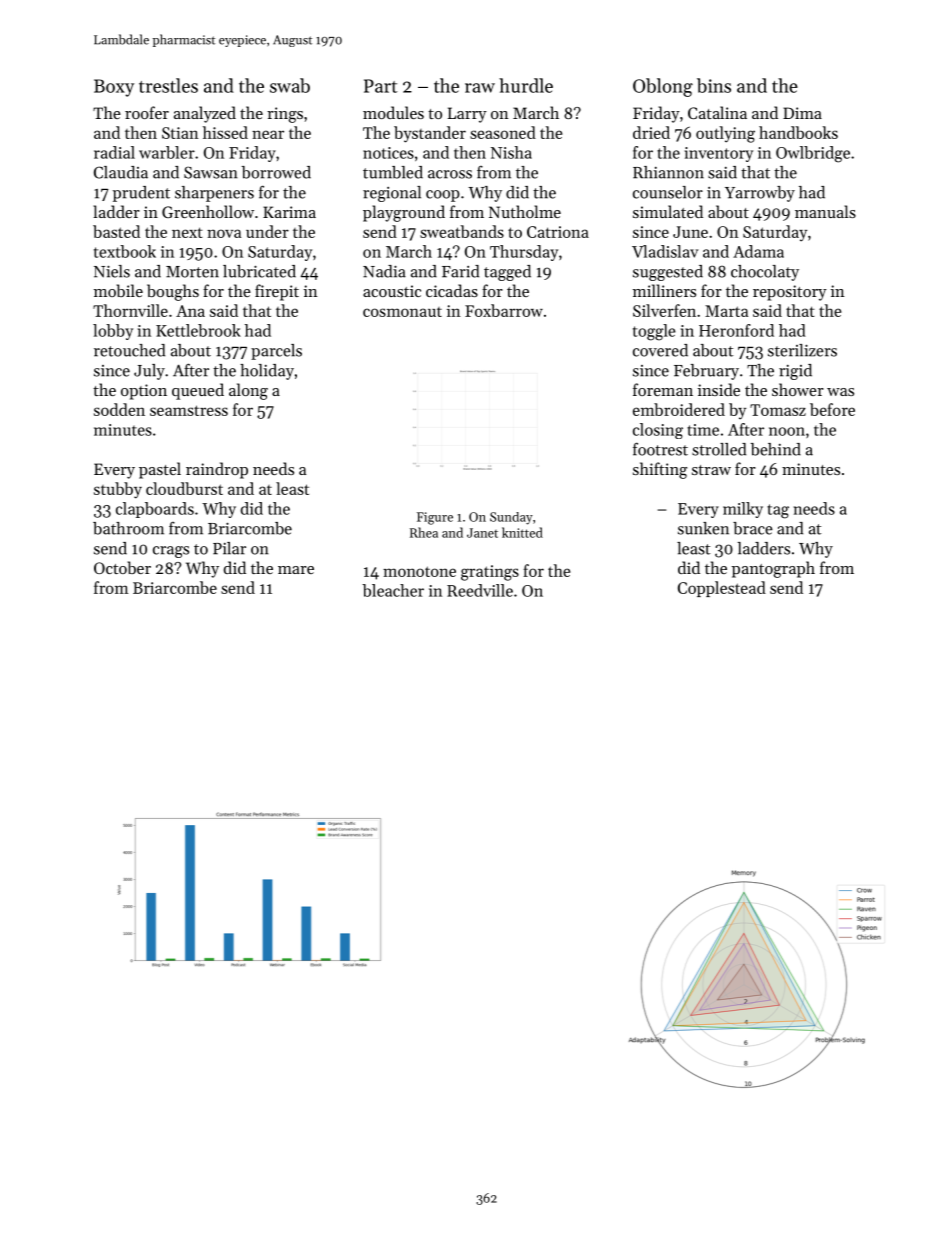  Describe the element at coordinates (663, 389) in the screenshot. I see `foreman` at that location.
